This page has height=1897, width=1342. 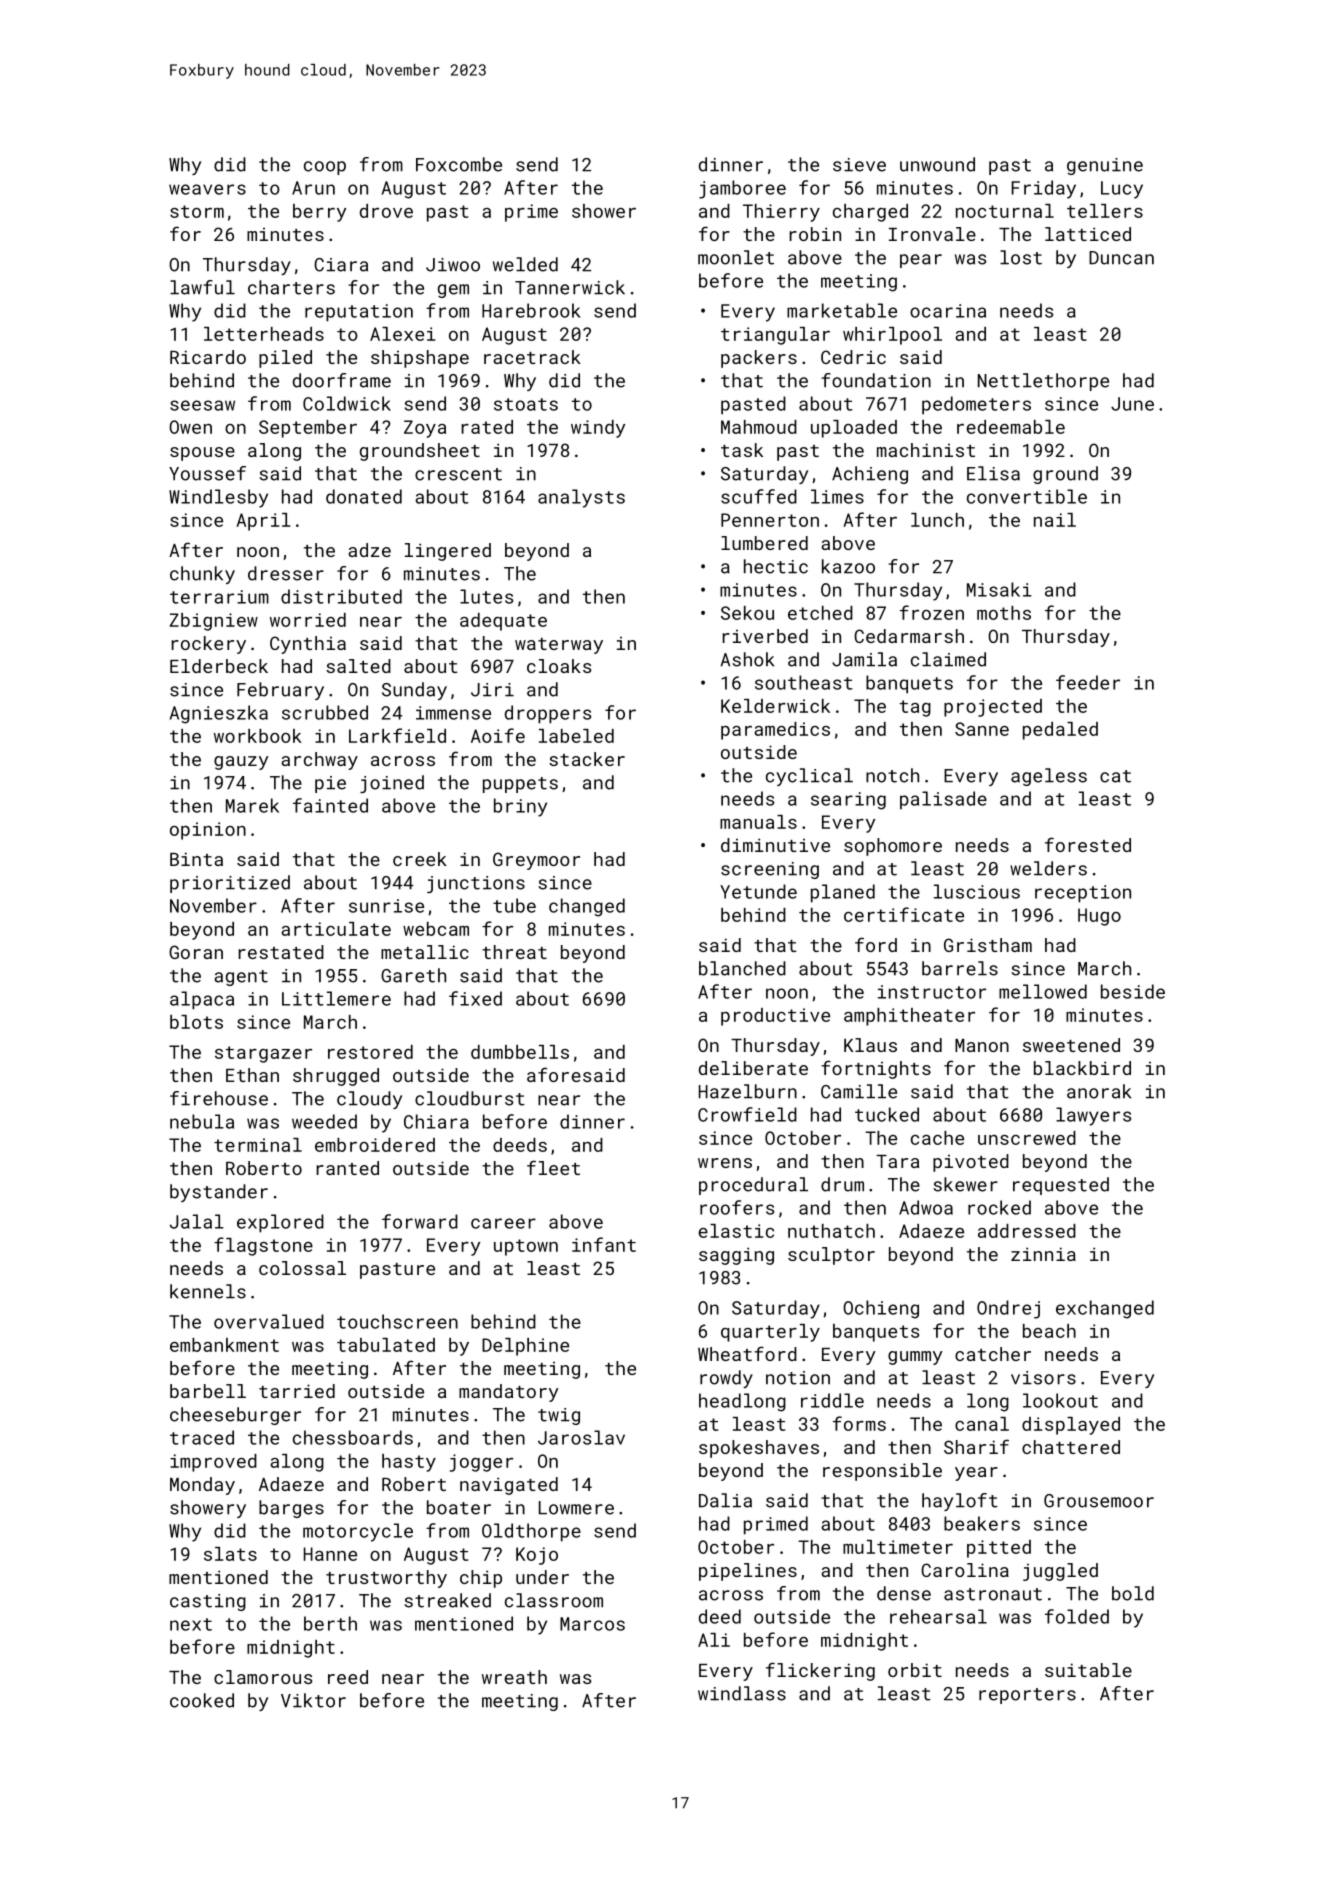 I want to click on cooked, so click(x=202, y=1700).
